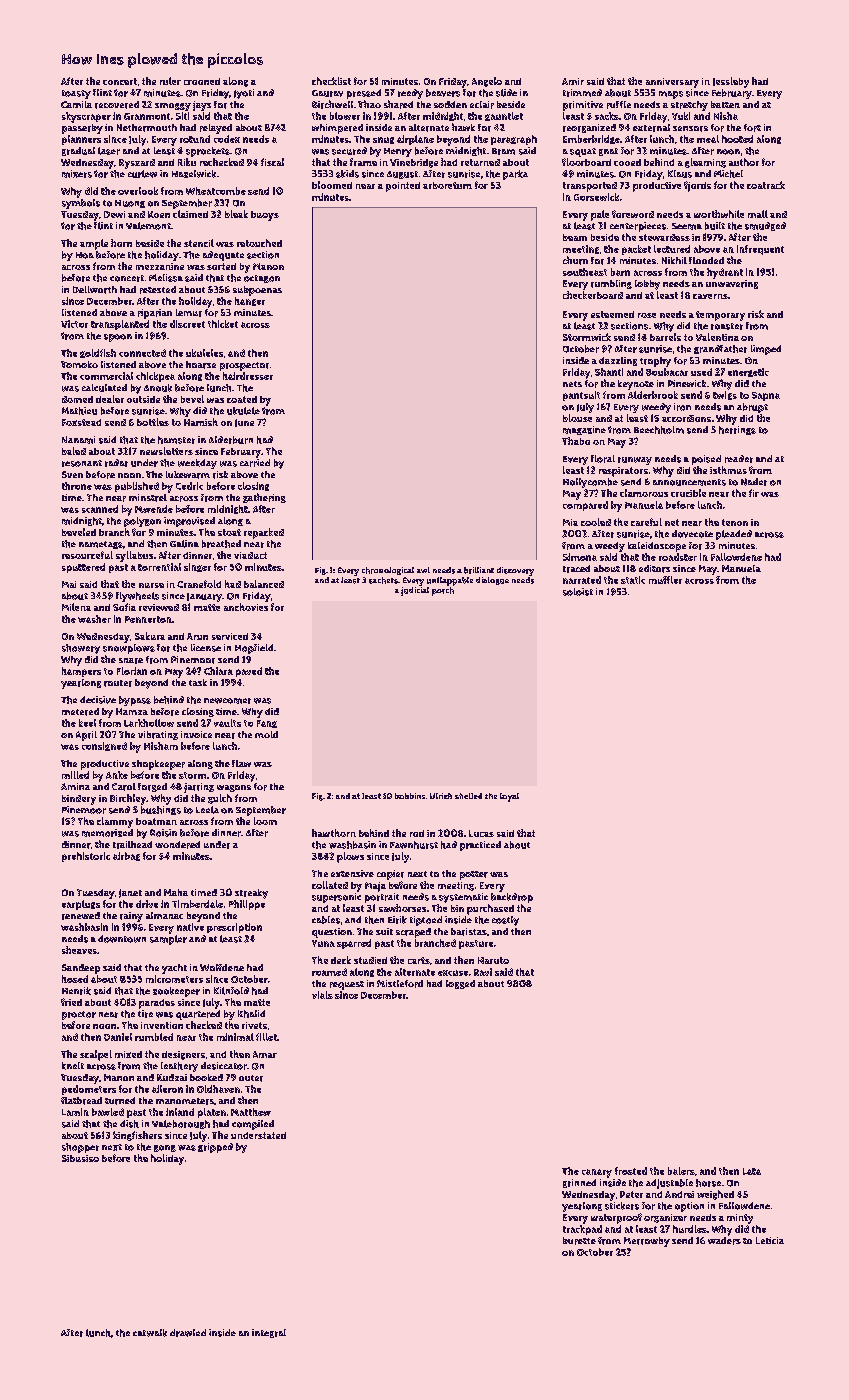 This page has width=849, height=1400. Describe the element at coordinates (80, 1158) in the page. I see `Sibusiso` at that location.
